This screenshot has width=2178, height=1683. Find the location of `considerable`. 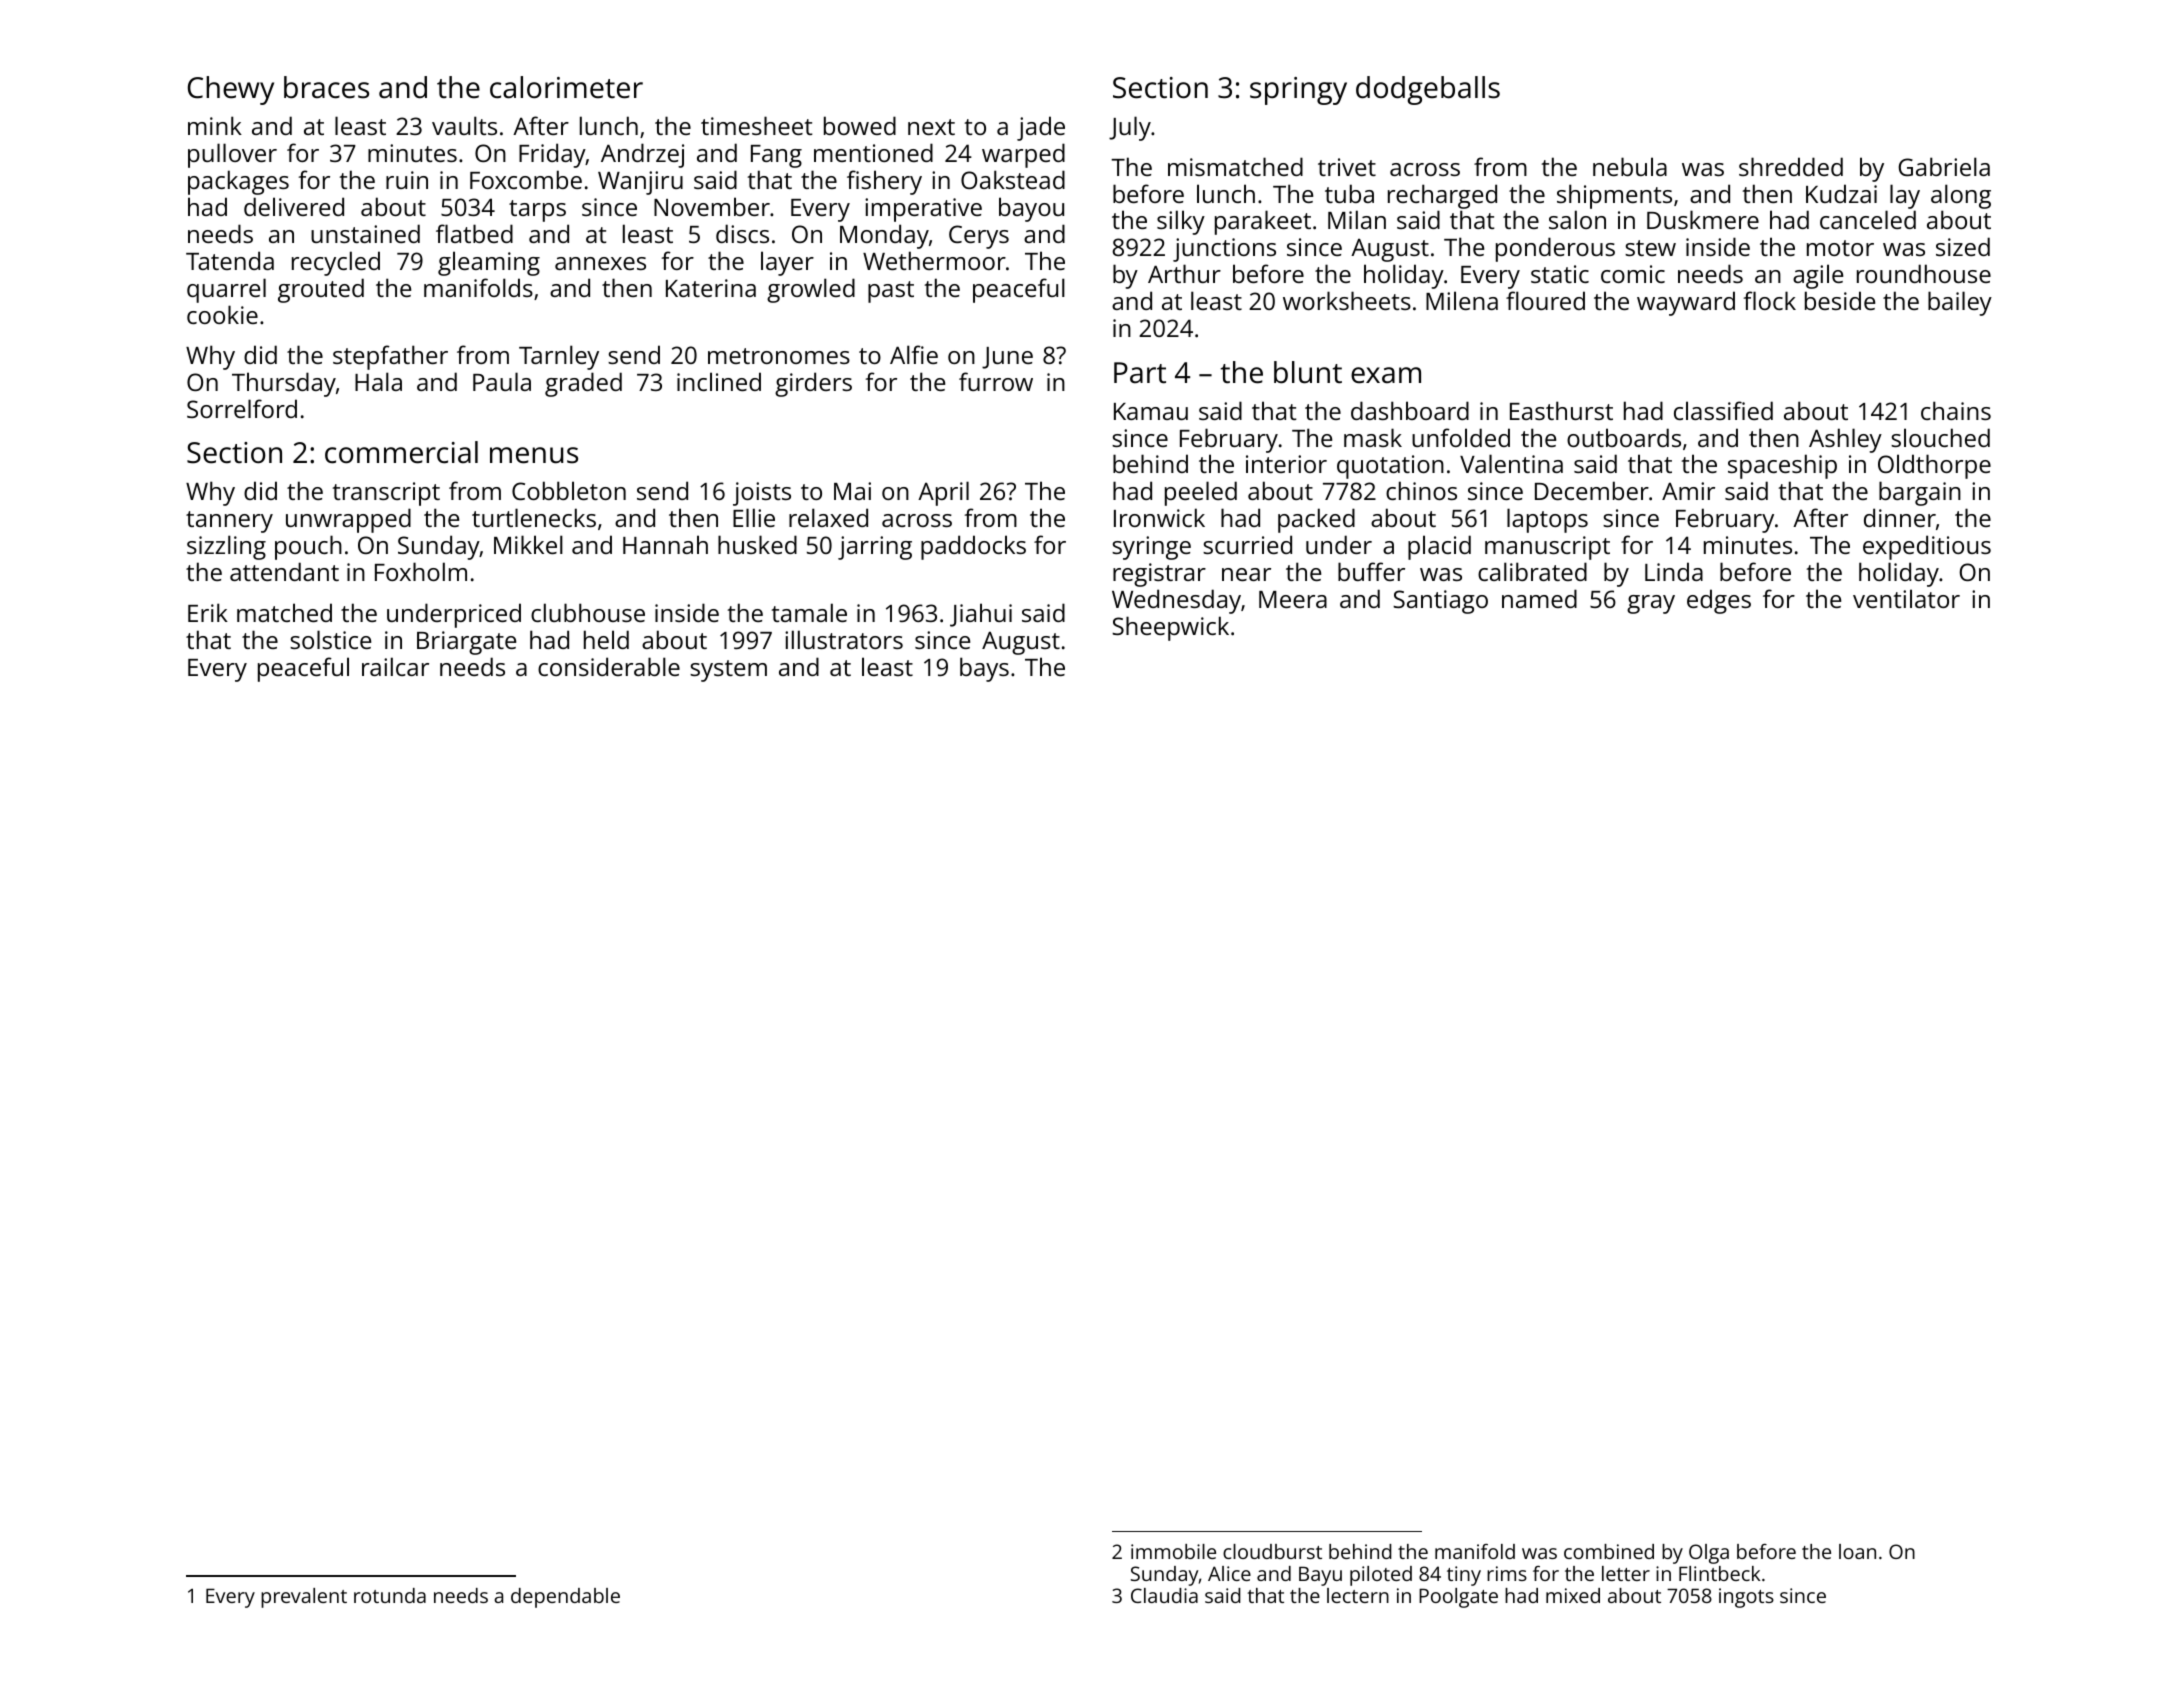

considerable is located at coordinates (609, 666).
